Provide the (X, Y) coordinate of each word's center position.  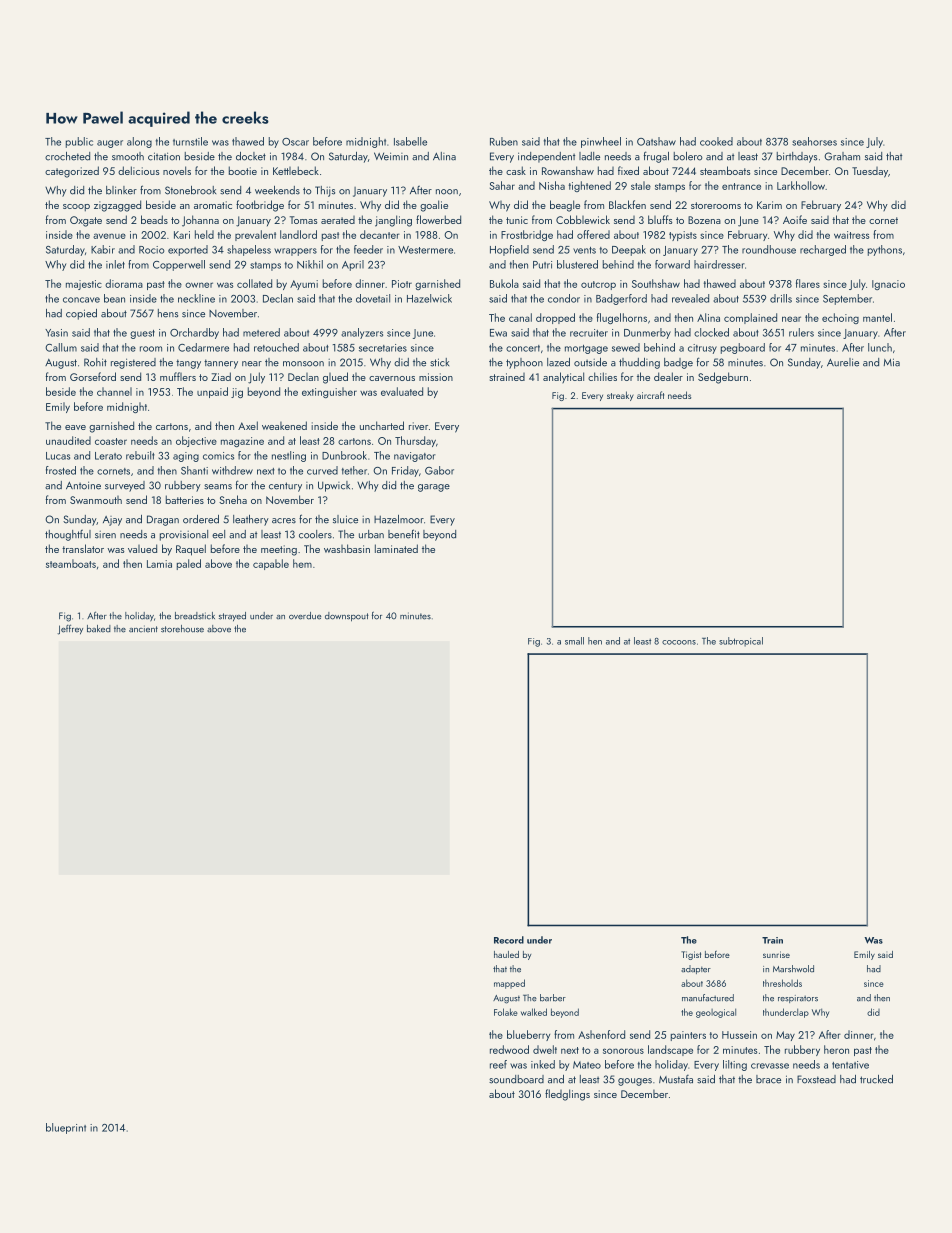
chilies (602, 376)
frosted (61, 470)
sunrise (776, 954)
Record (509, 940)
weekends (277, 190)
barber (553, 998)
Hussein (739, 1035)
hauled (506, 954)
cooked (716, 141)
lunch (880, 347)
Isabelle (410, 141)
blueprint (66, 1128)
